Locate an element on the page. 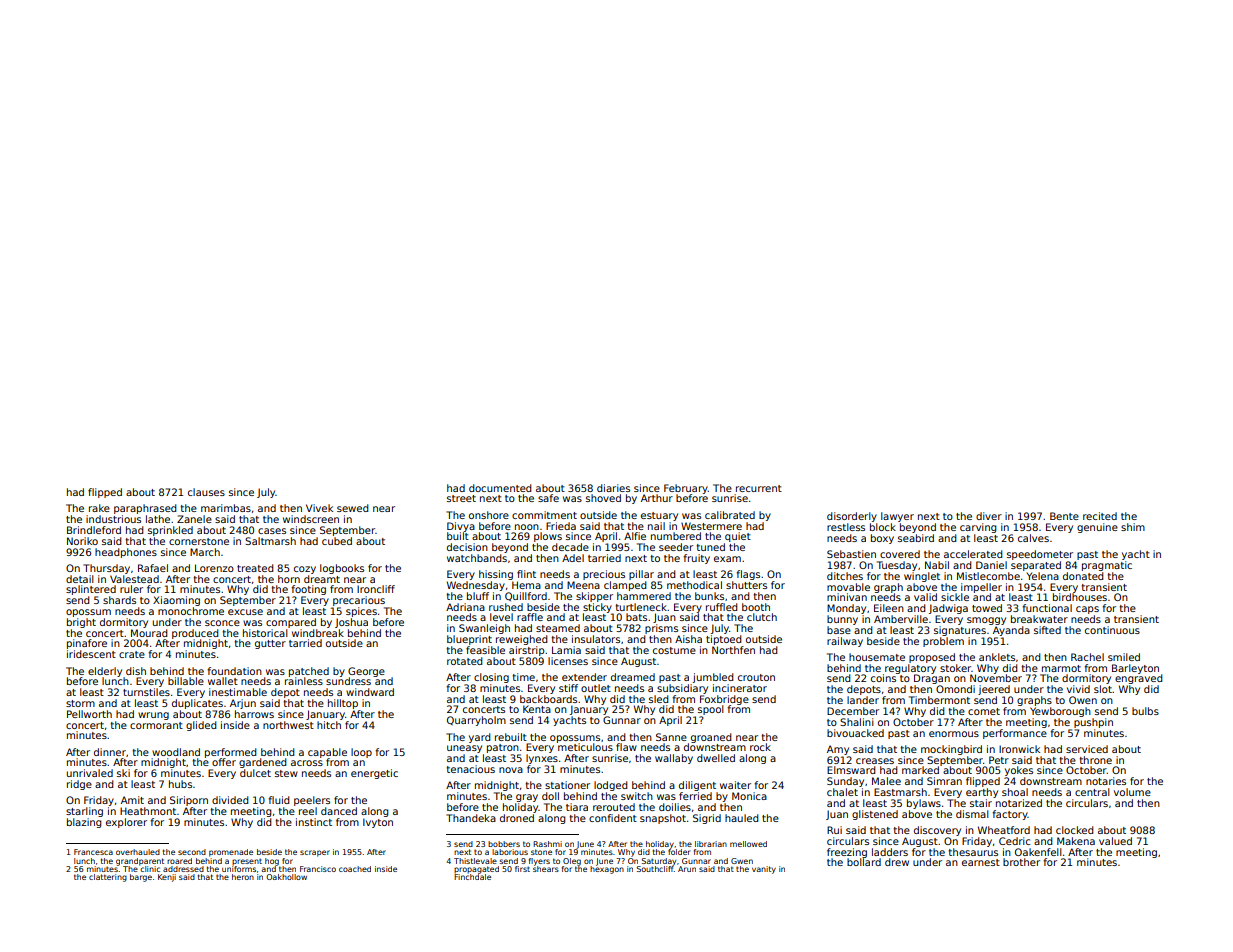  Yewborough is located at coordinates (1060, 712).
